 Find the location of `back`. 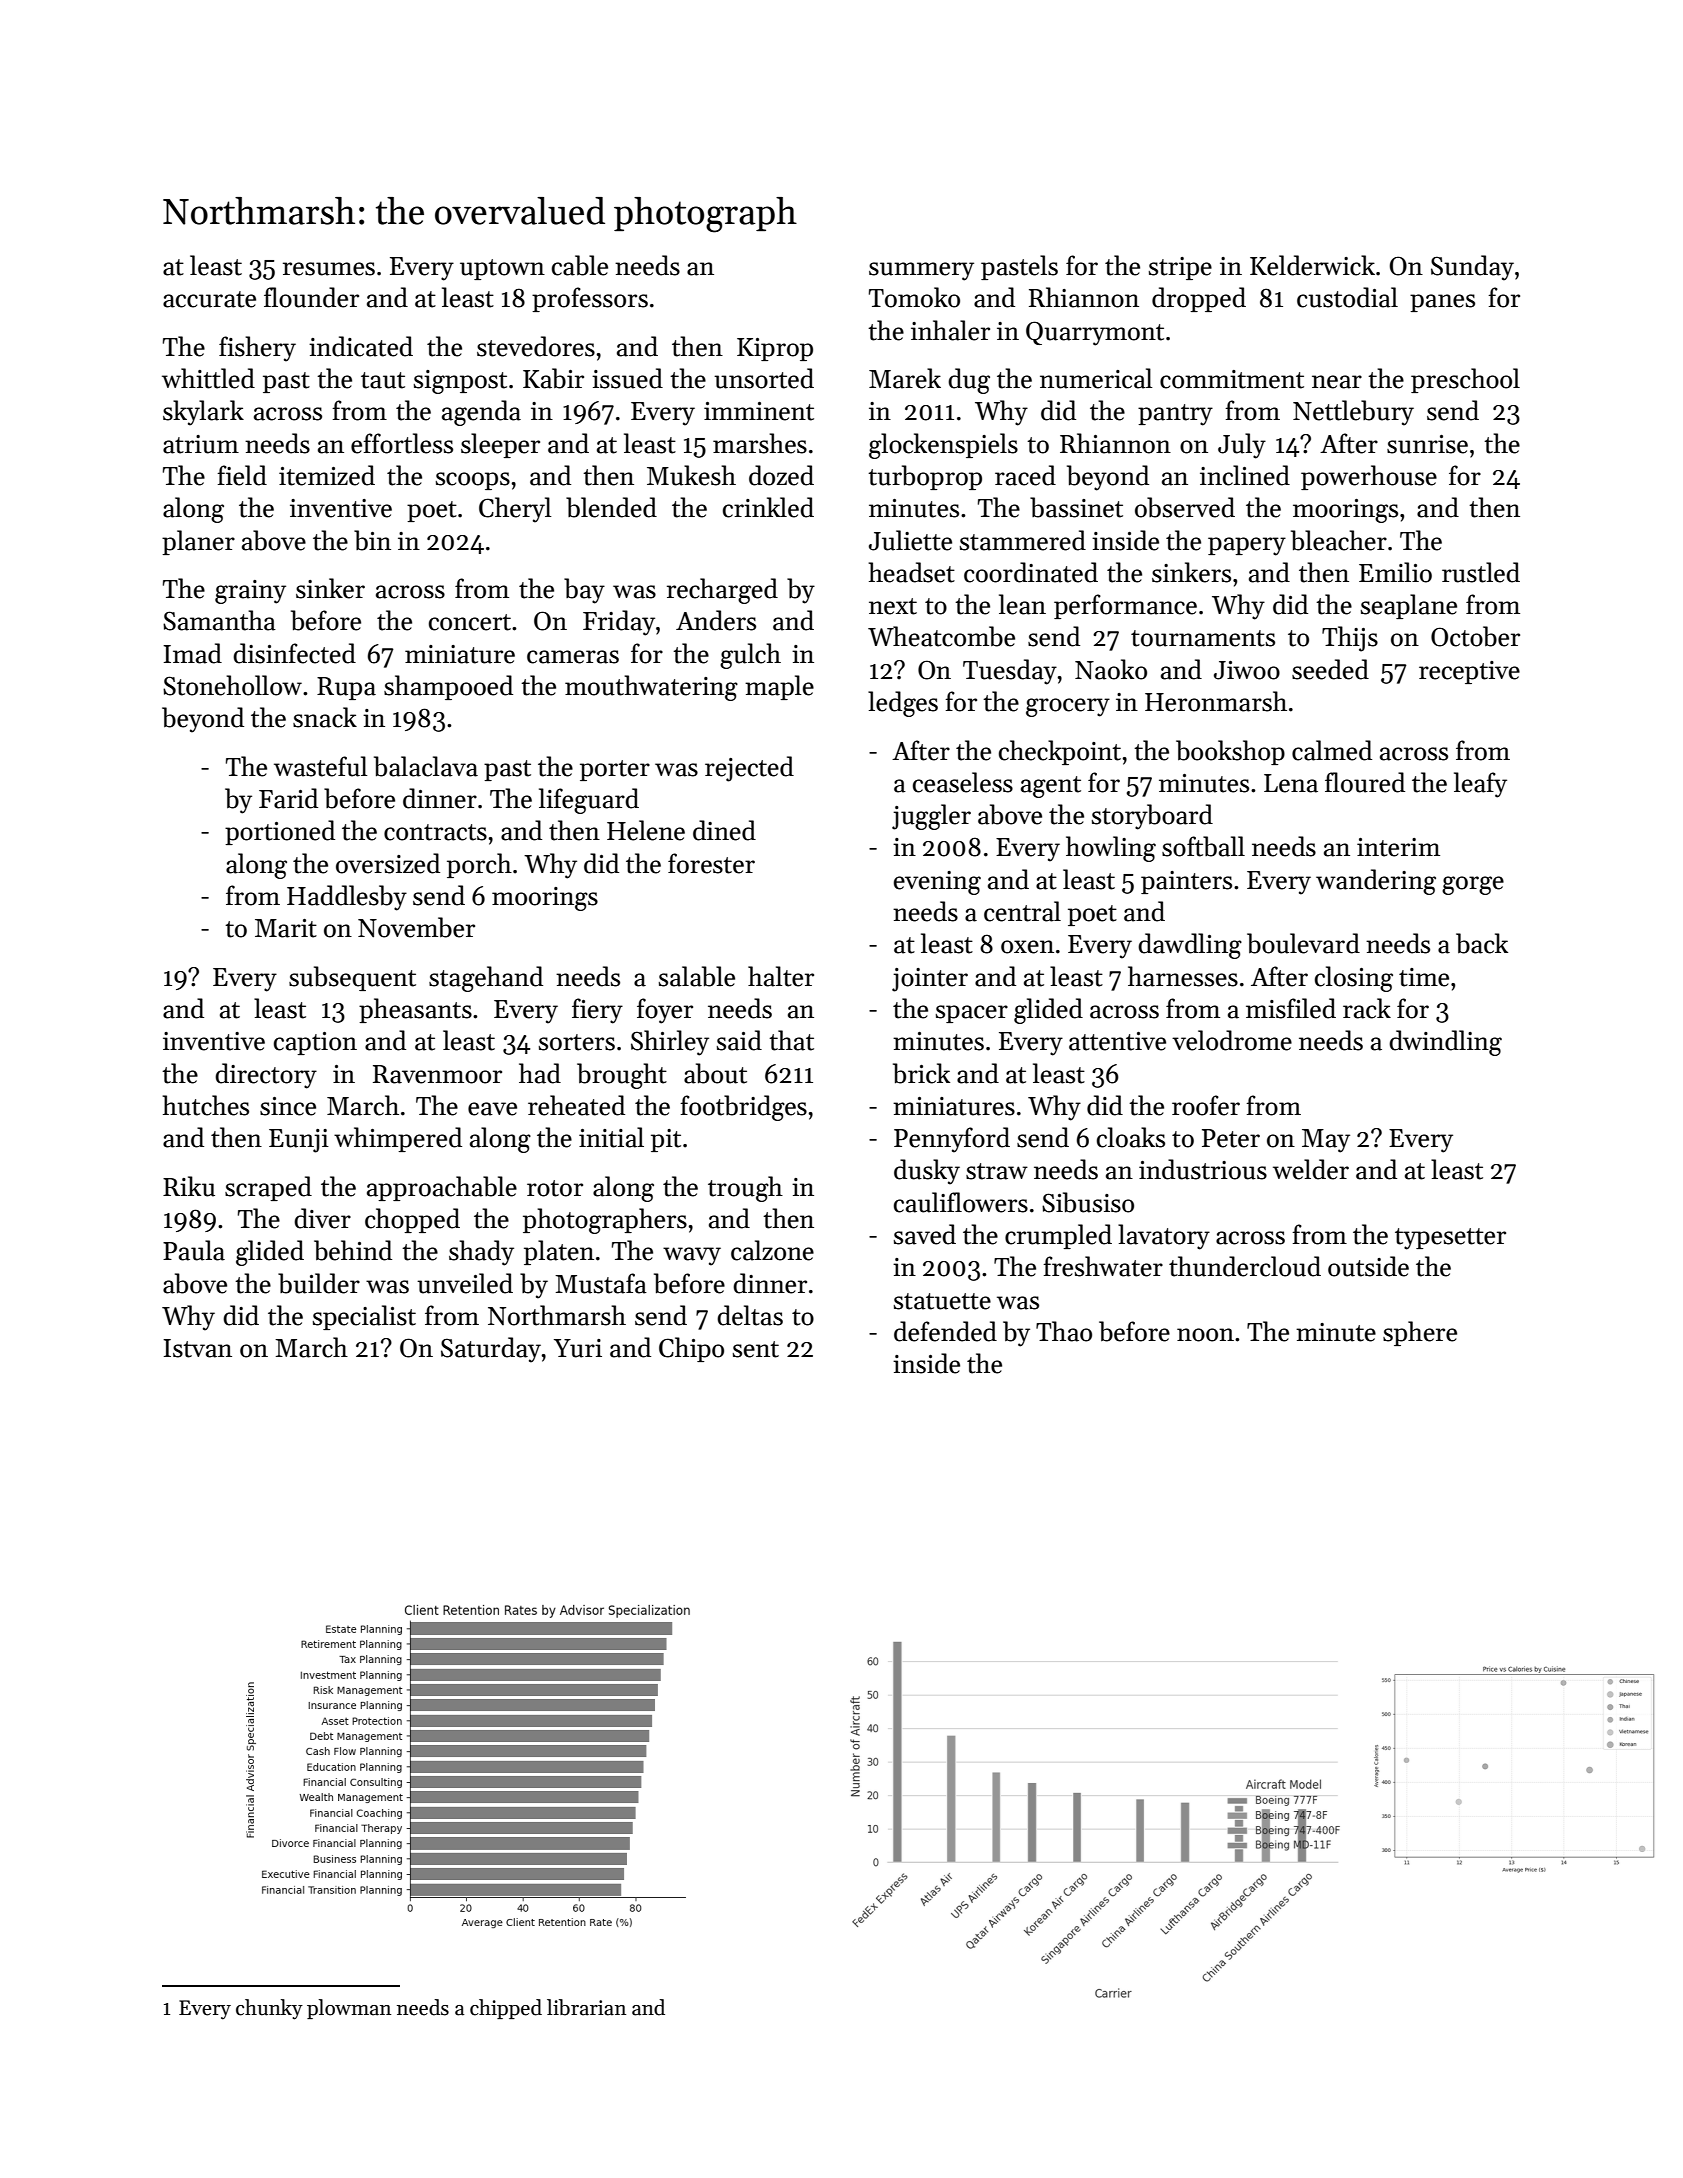

back is located at coordinates (1482, 943).
